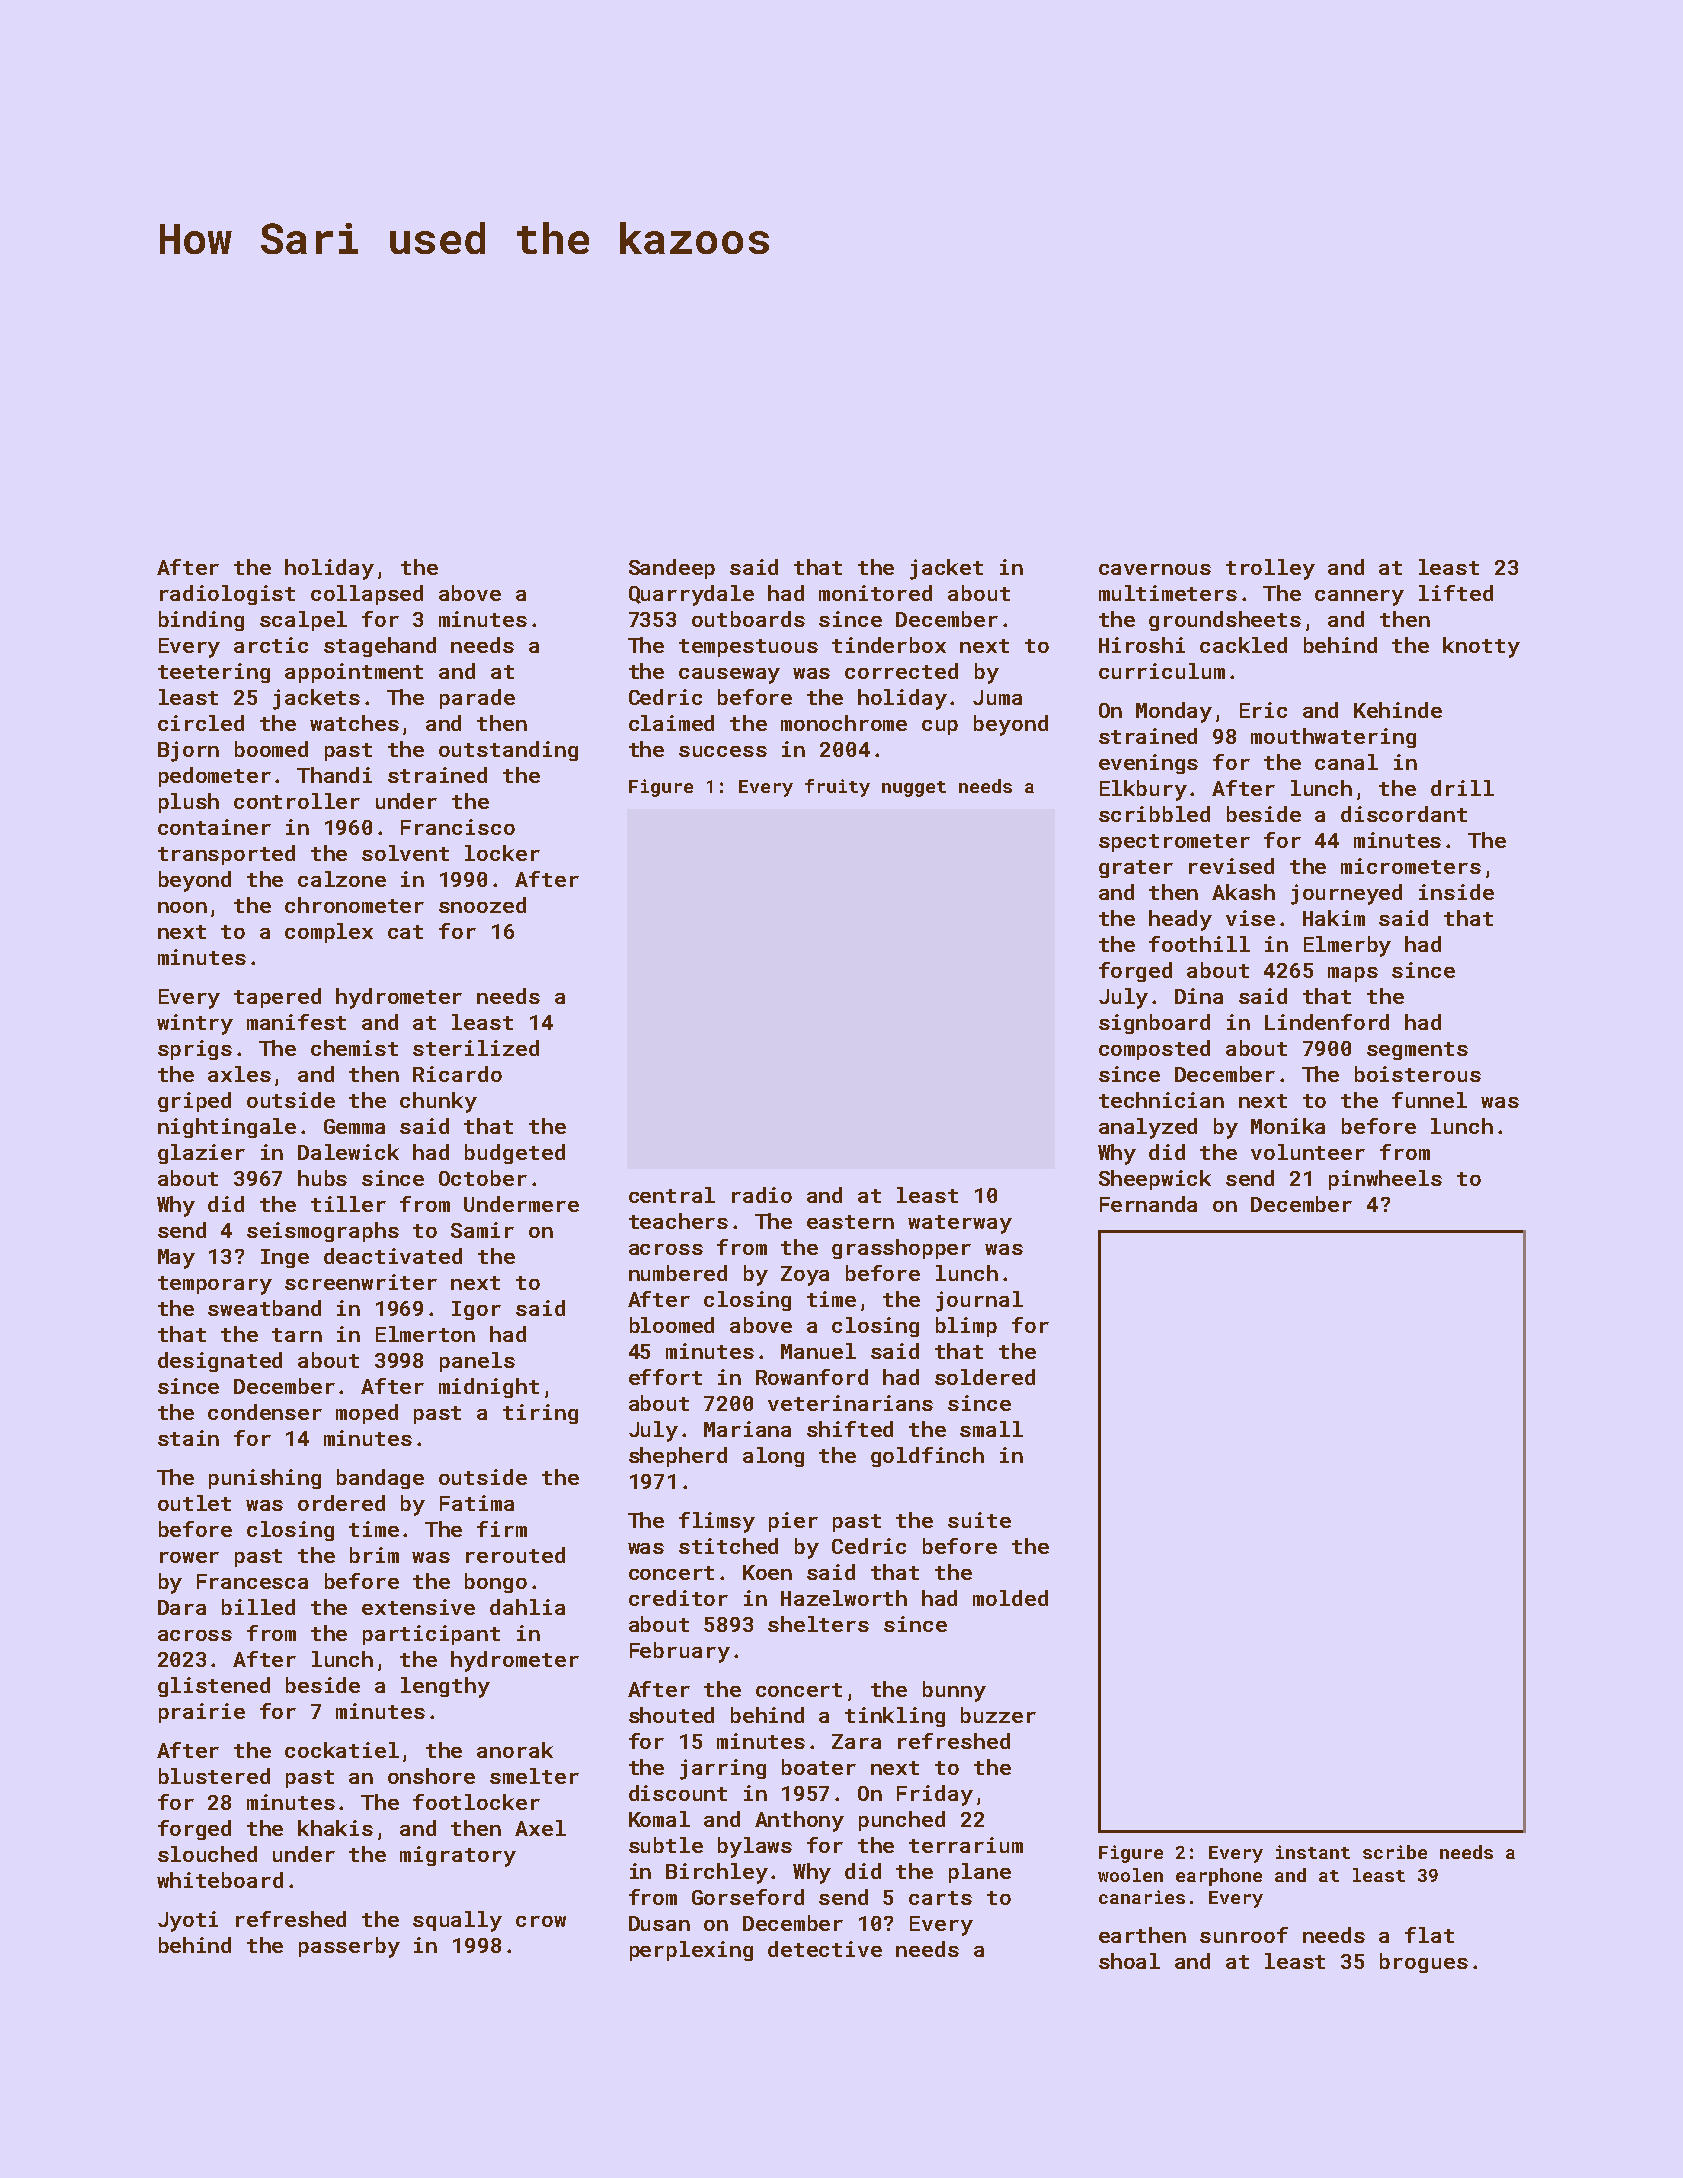 This document has width=1683, height=2178. Describe the element at coordinates (1270, 569) in the document. I see `trolley` at that location.
